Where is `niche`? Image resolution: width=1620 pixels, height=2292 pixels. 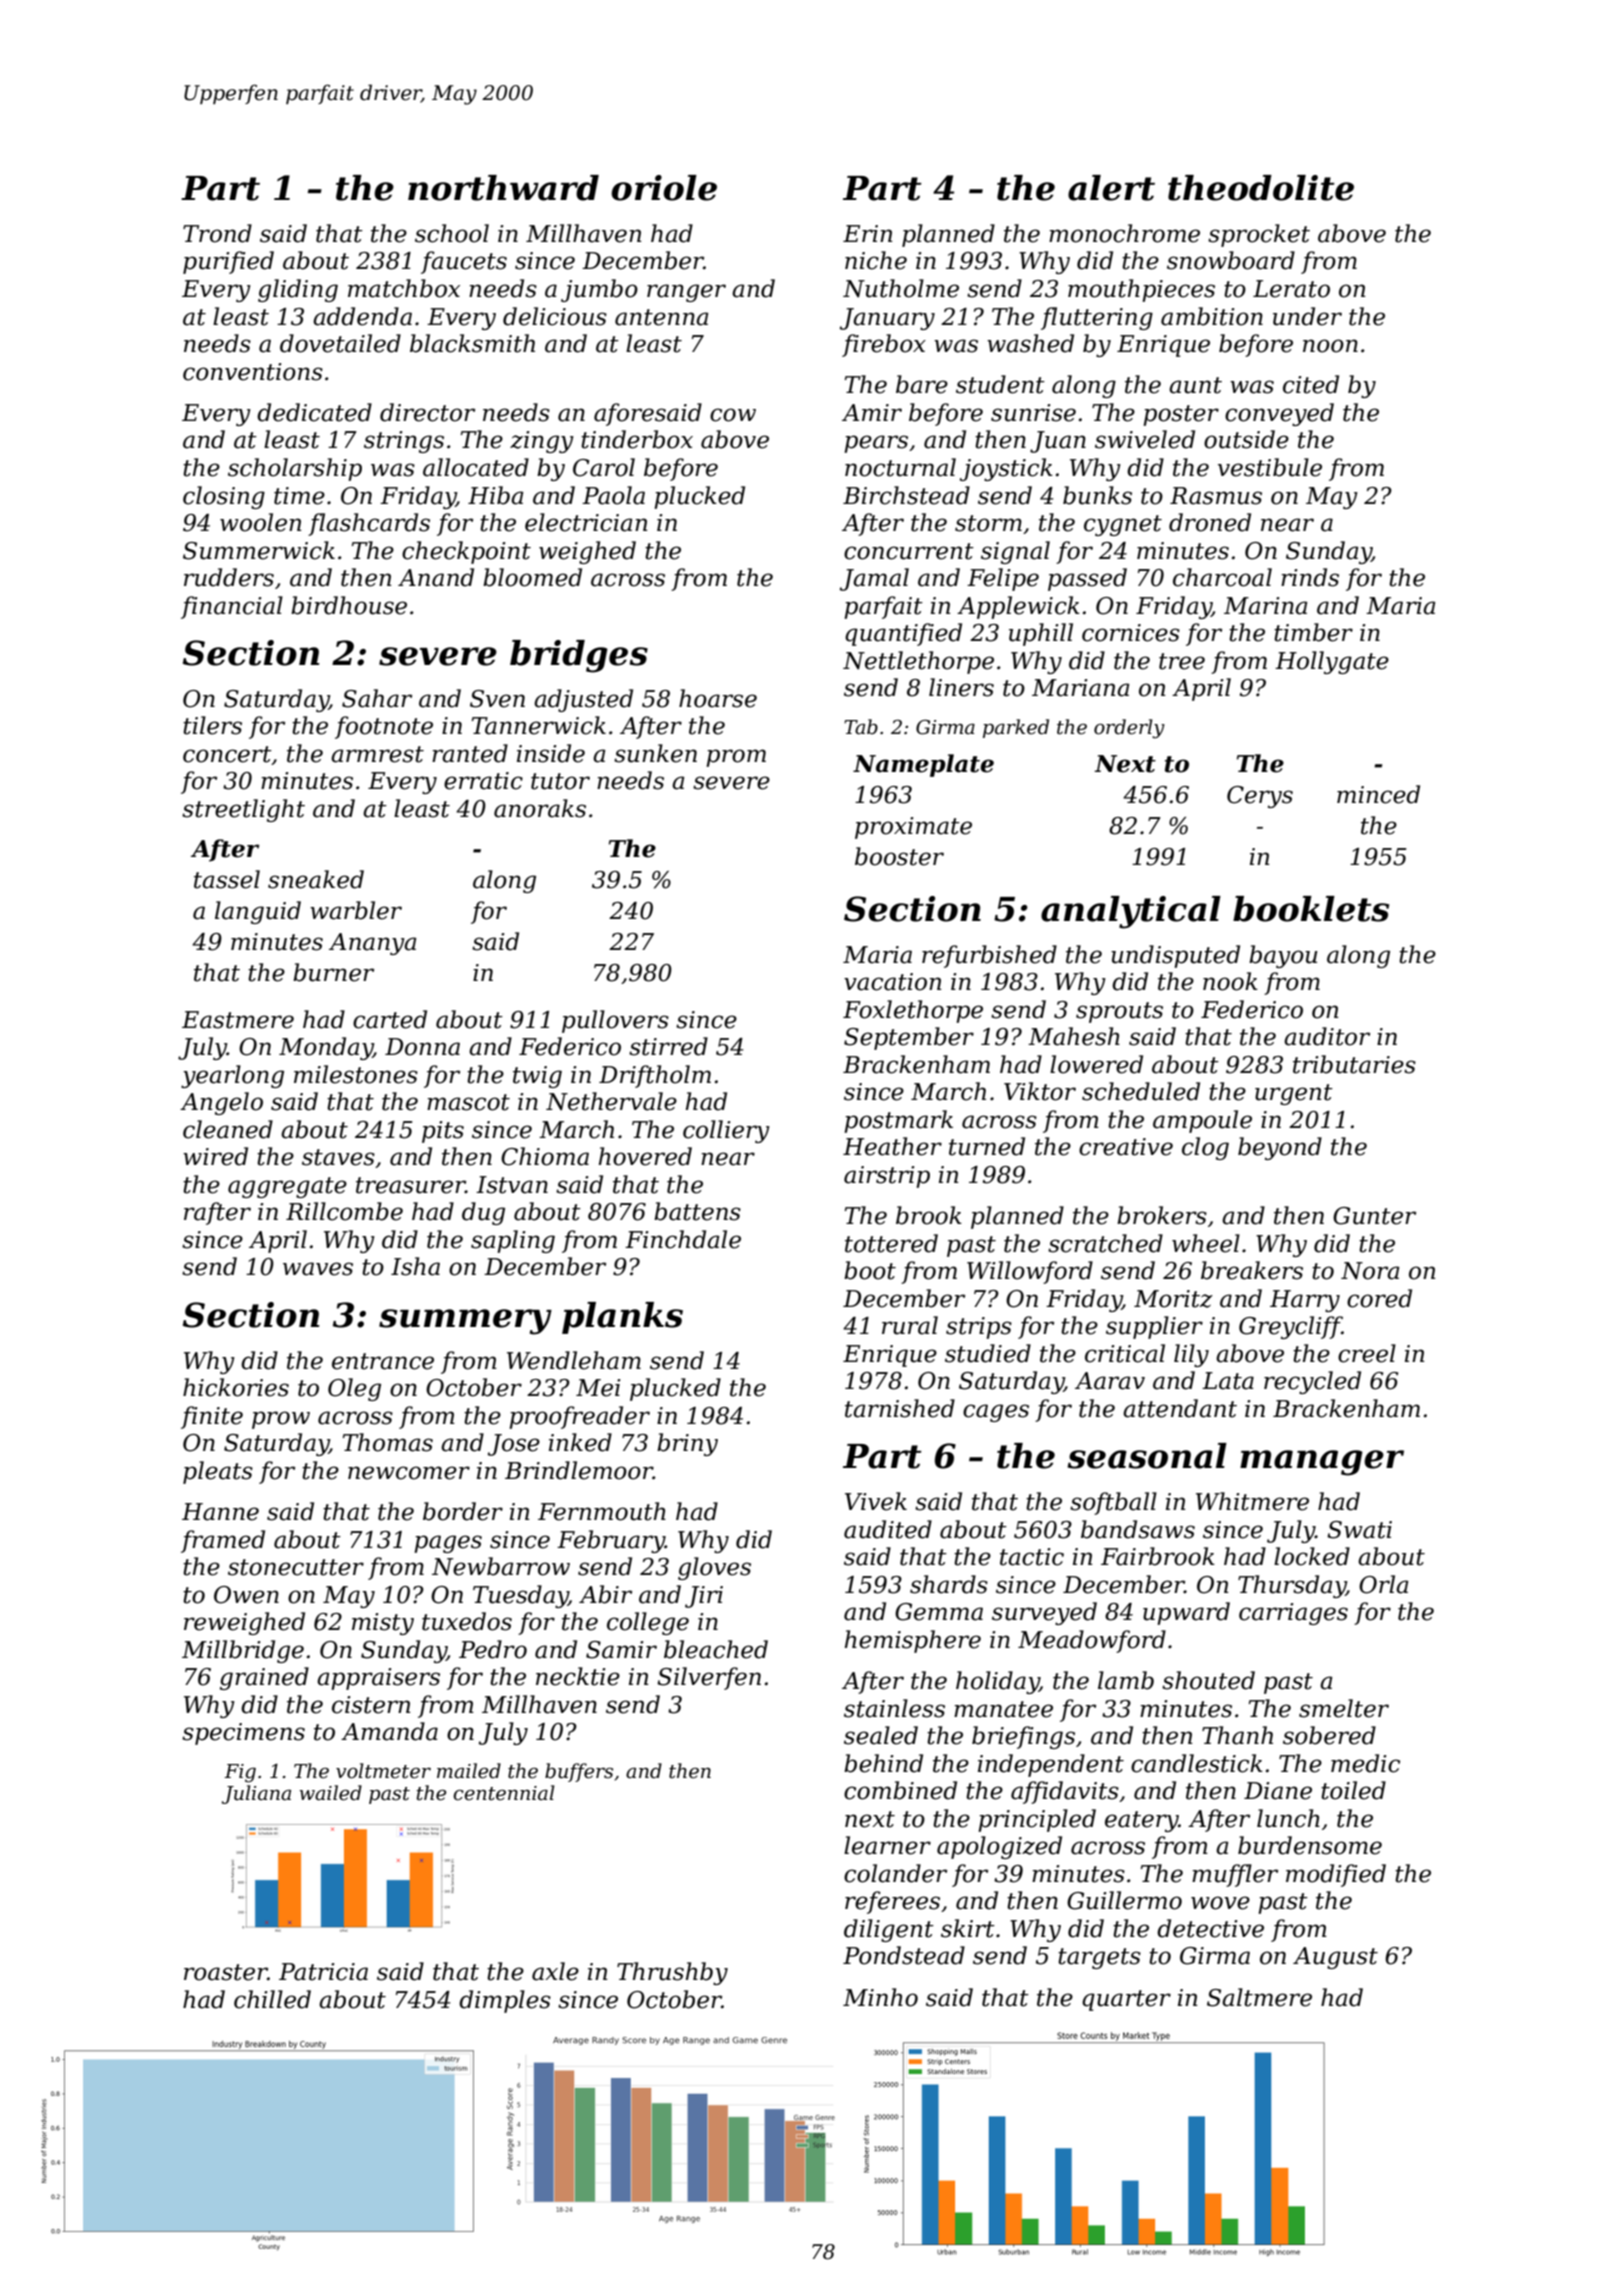
niche is located at coordinates (876, 260).
